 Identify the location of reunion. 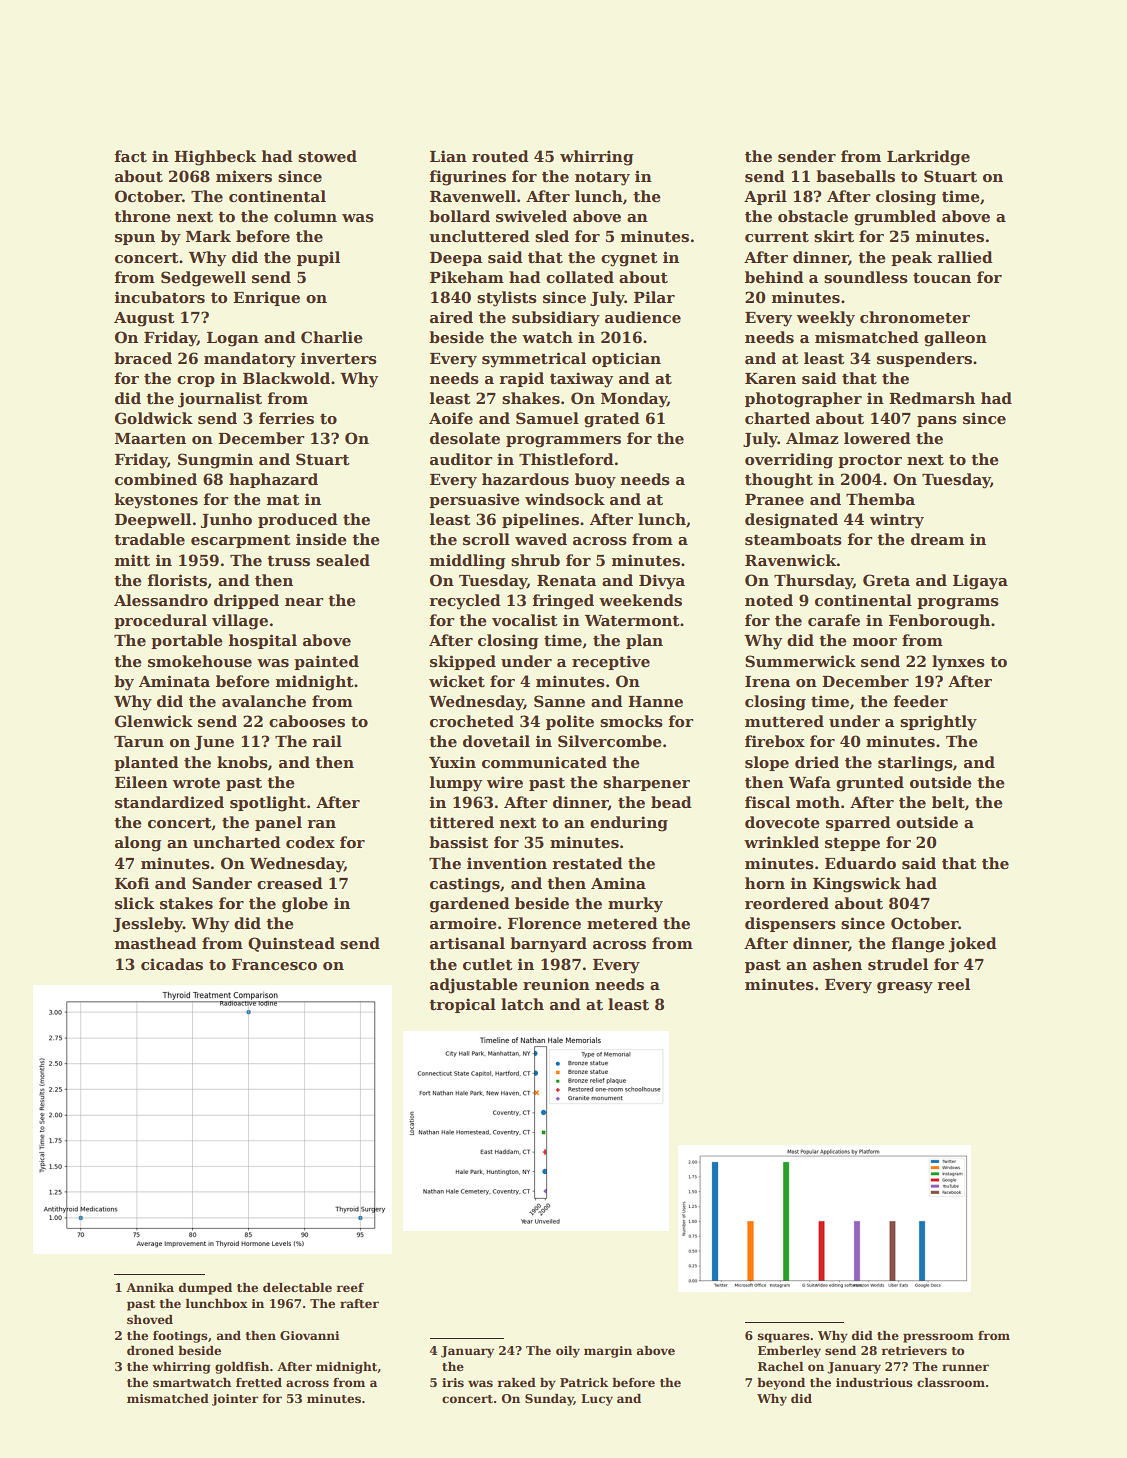
(556, 984).
